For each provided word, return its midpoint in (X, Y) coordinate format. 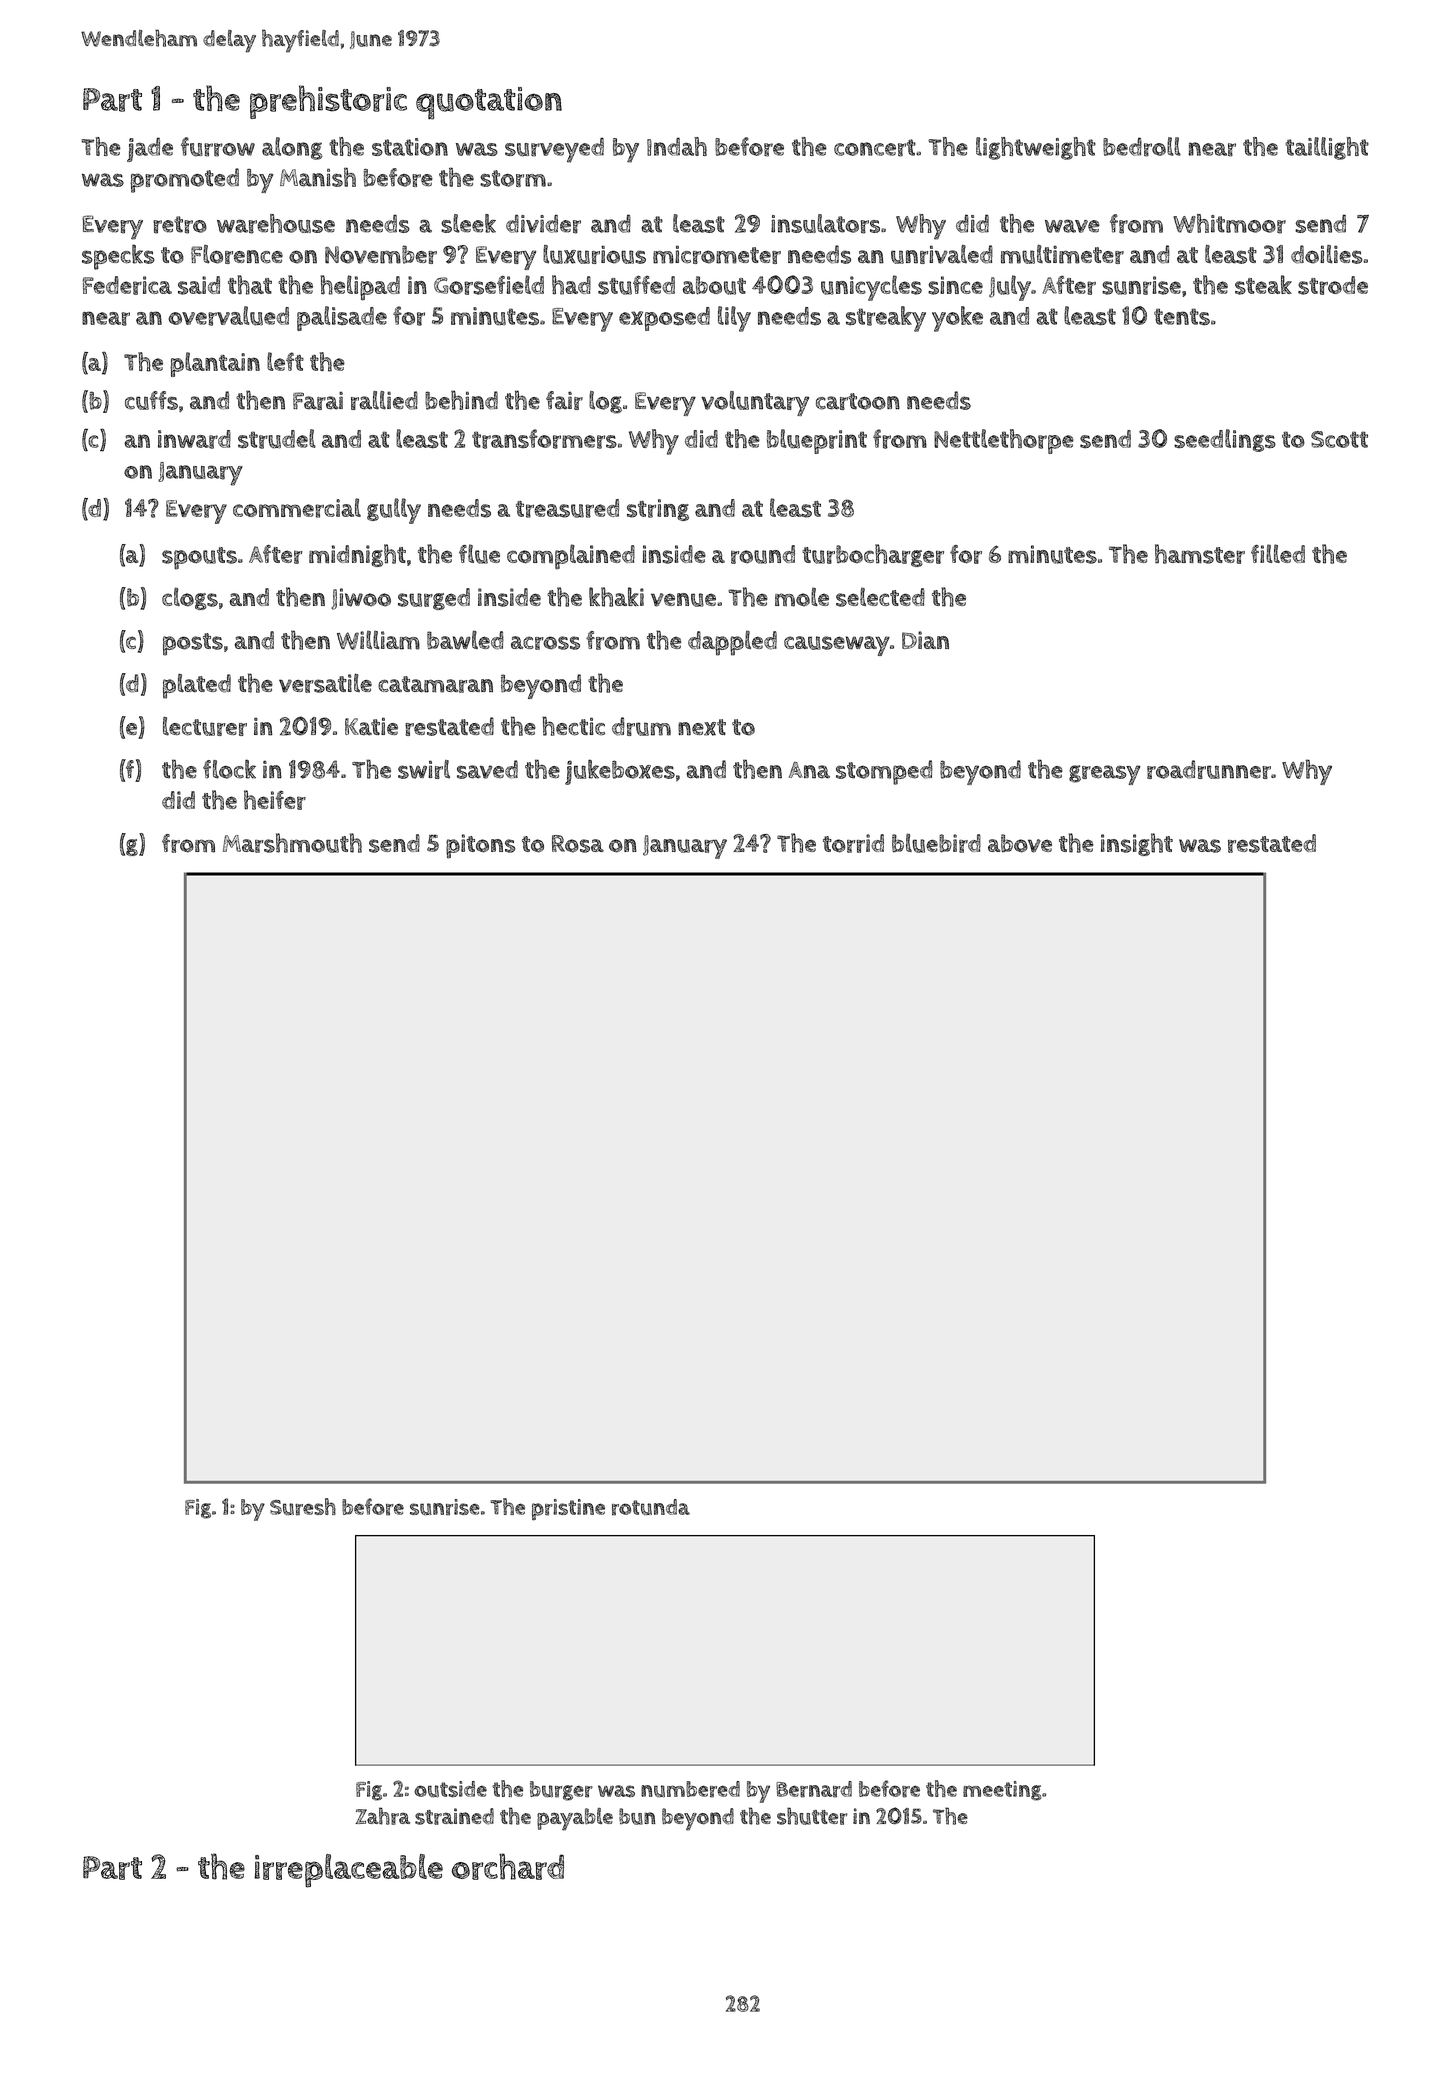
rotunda (651, 1507)
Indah (677, 146)
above (1020, 843)
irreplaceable (348, 1871)
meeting (1002, 1791)
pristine (568, 1509)
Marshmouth (292, 843)
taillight (1327, 148)
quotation (489, 103)
